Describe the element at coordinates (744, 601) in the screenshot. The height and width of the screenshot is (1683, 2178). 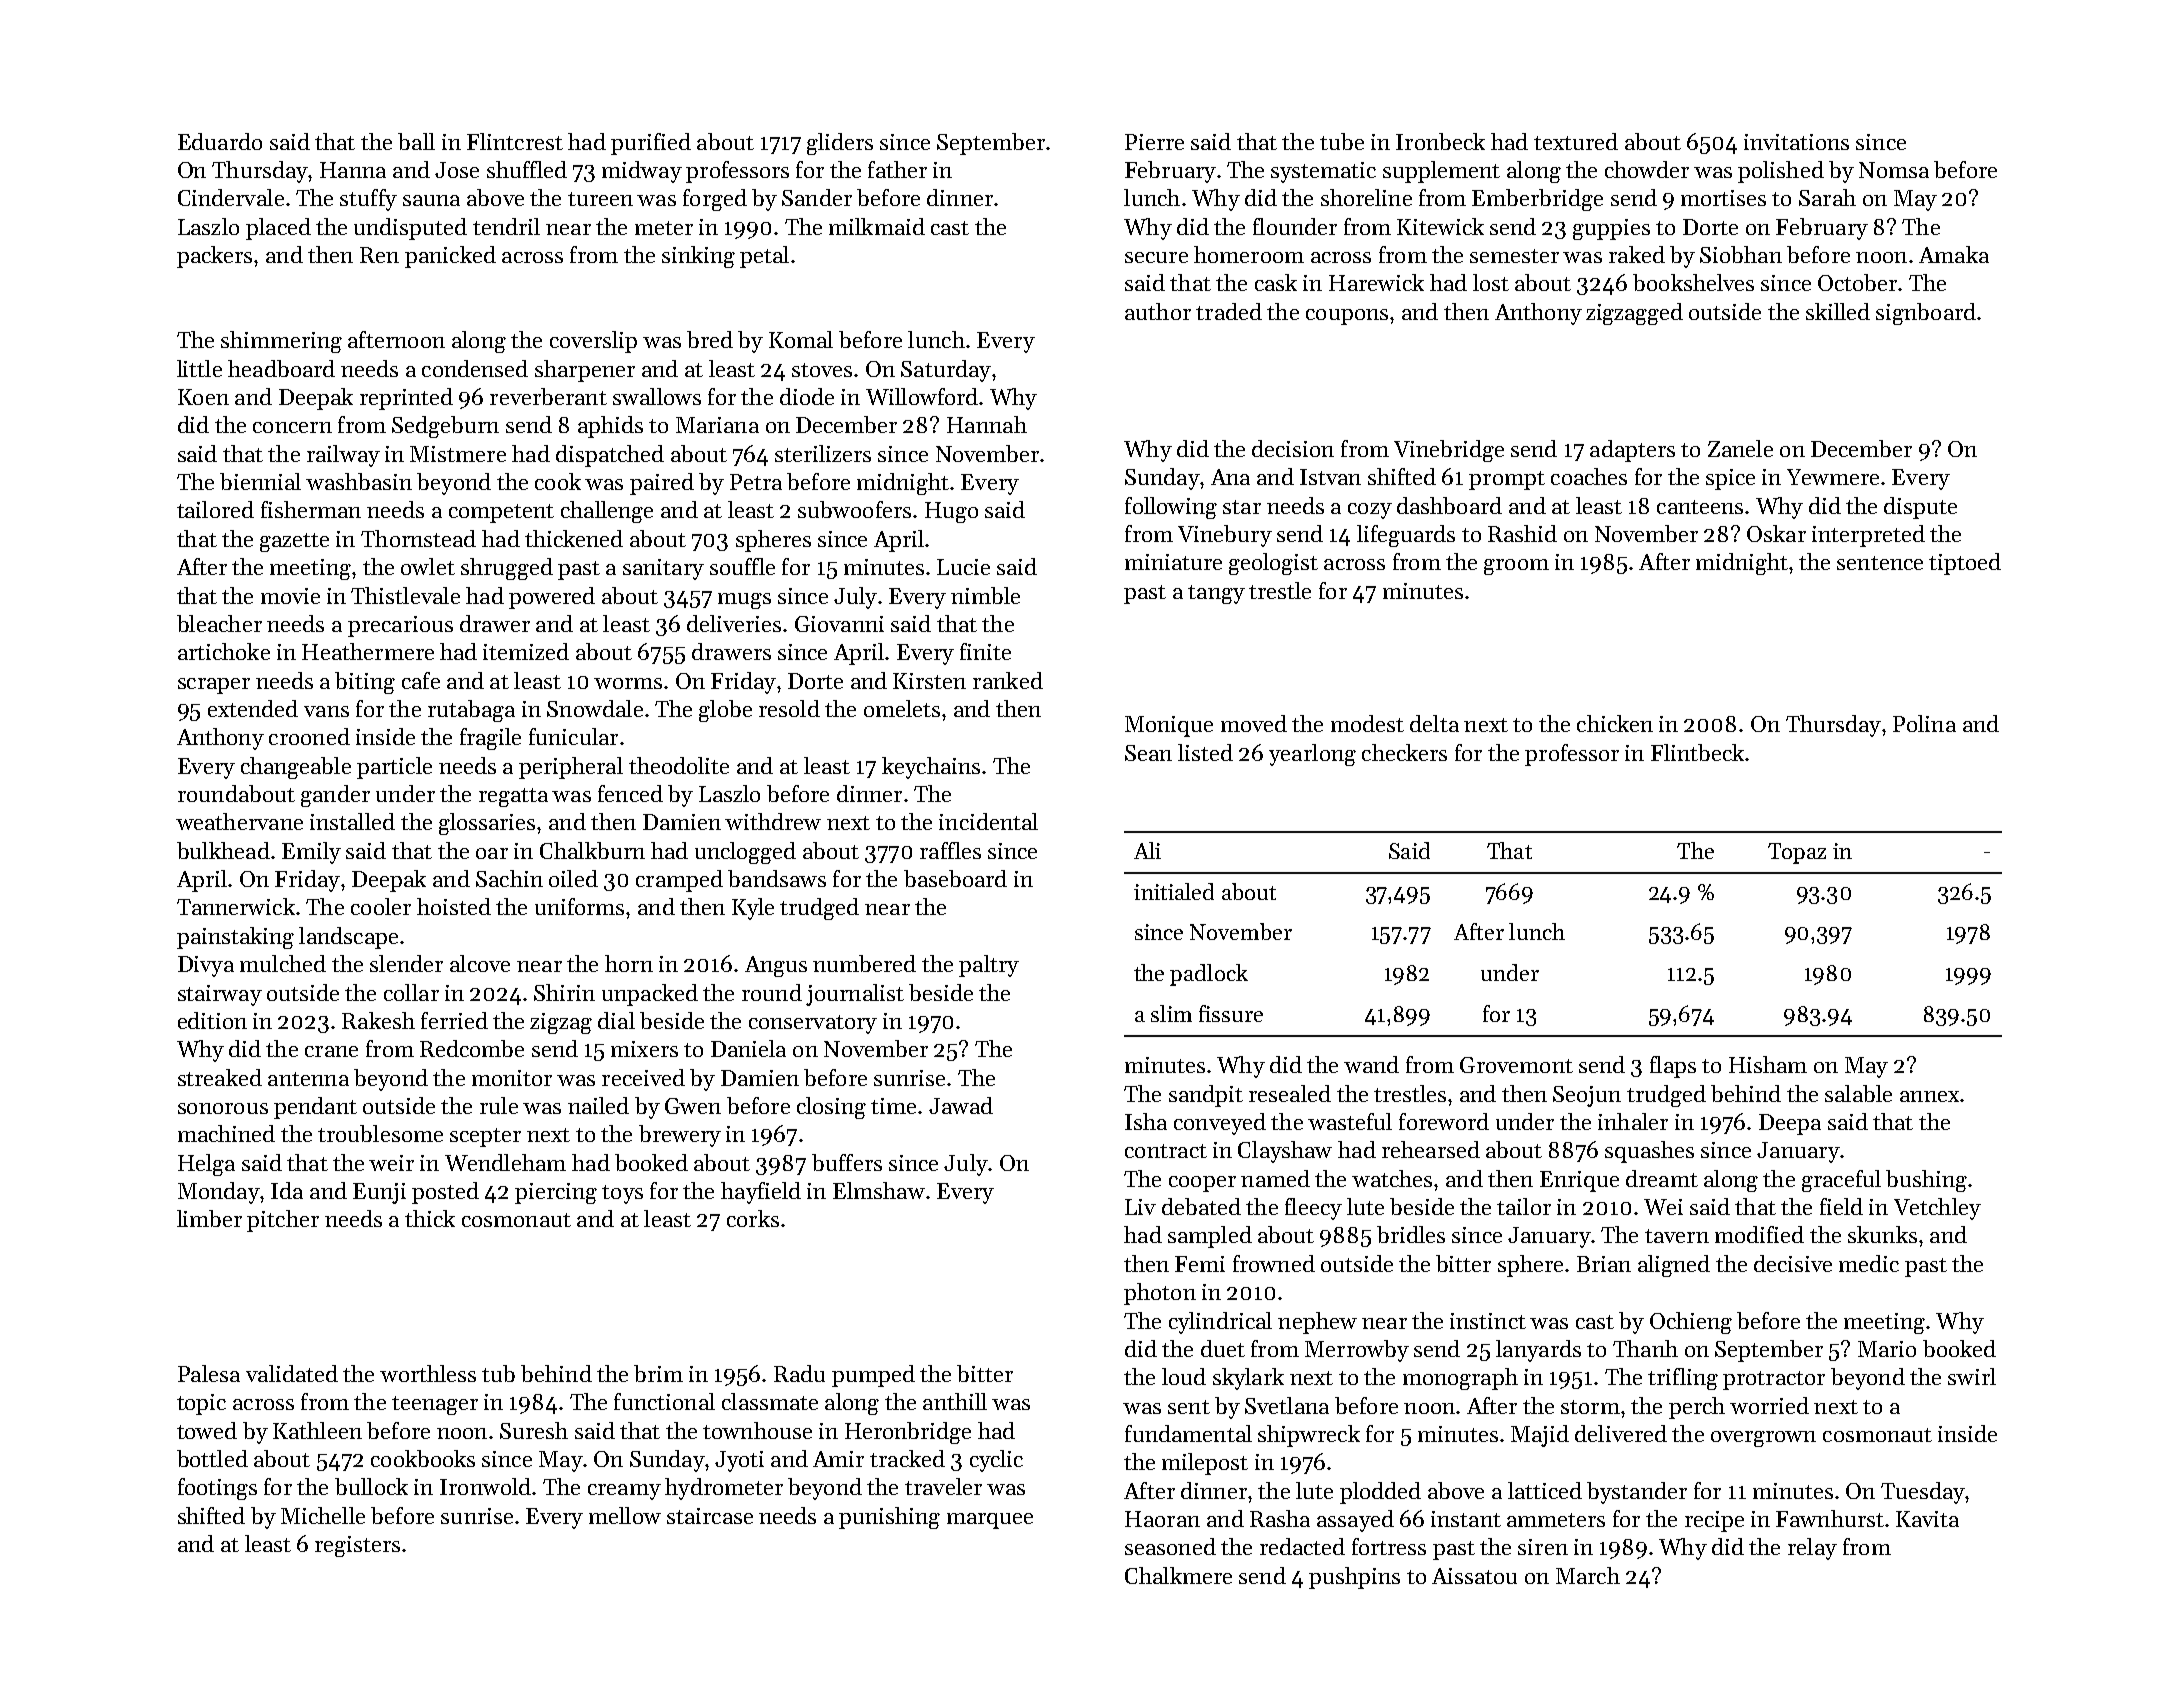
I see `mugs` at that location.
